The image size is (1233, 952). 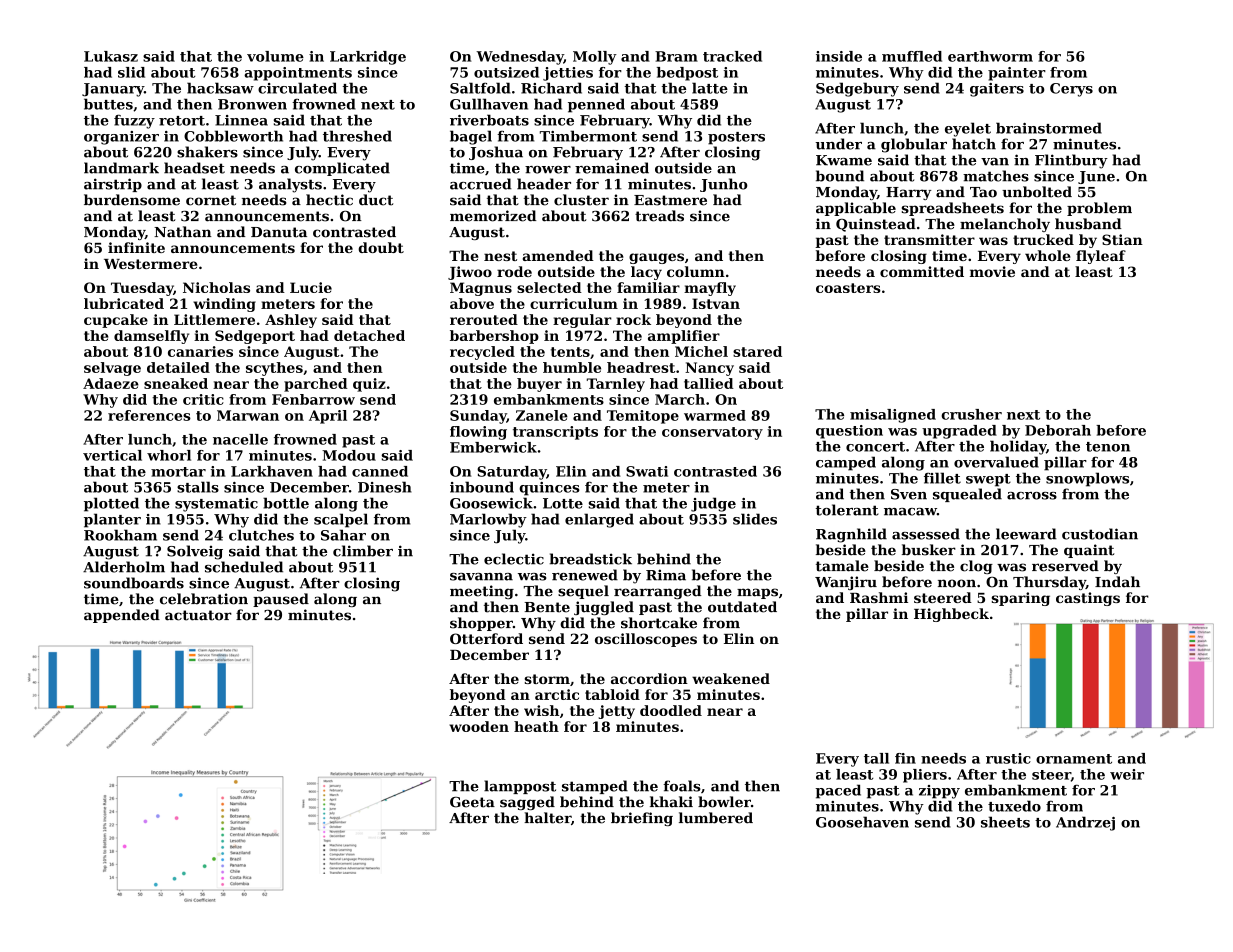 I want to click on unbolted, so click(x=1037, y=192).
